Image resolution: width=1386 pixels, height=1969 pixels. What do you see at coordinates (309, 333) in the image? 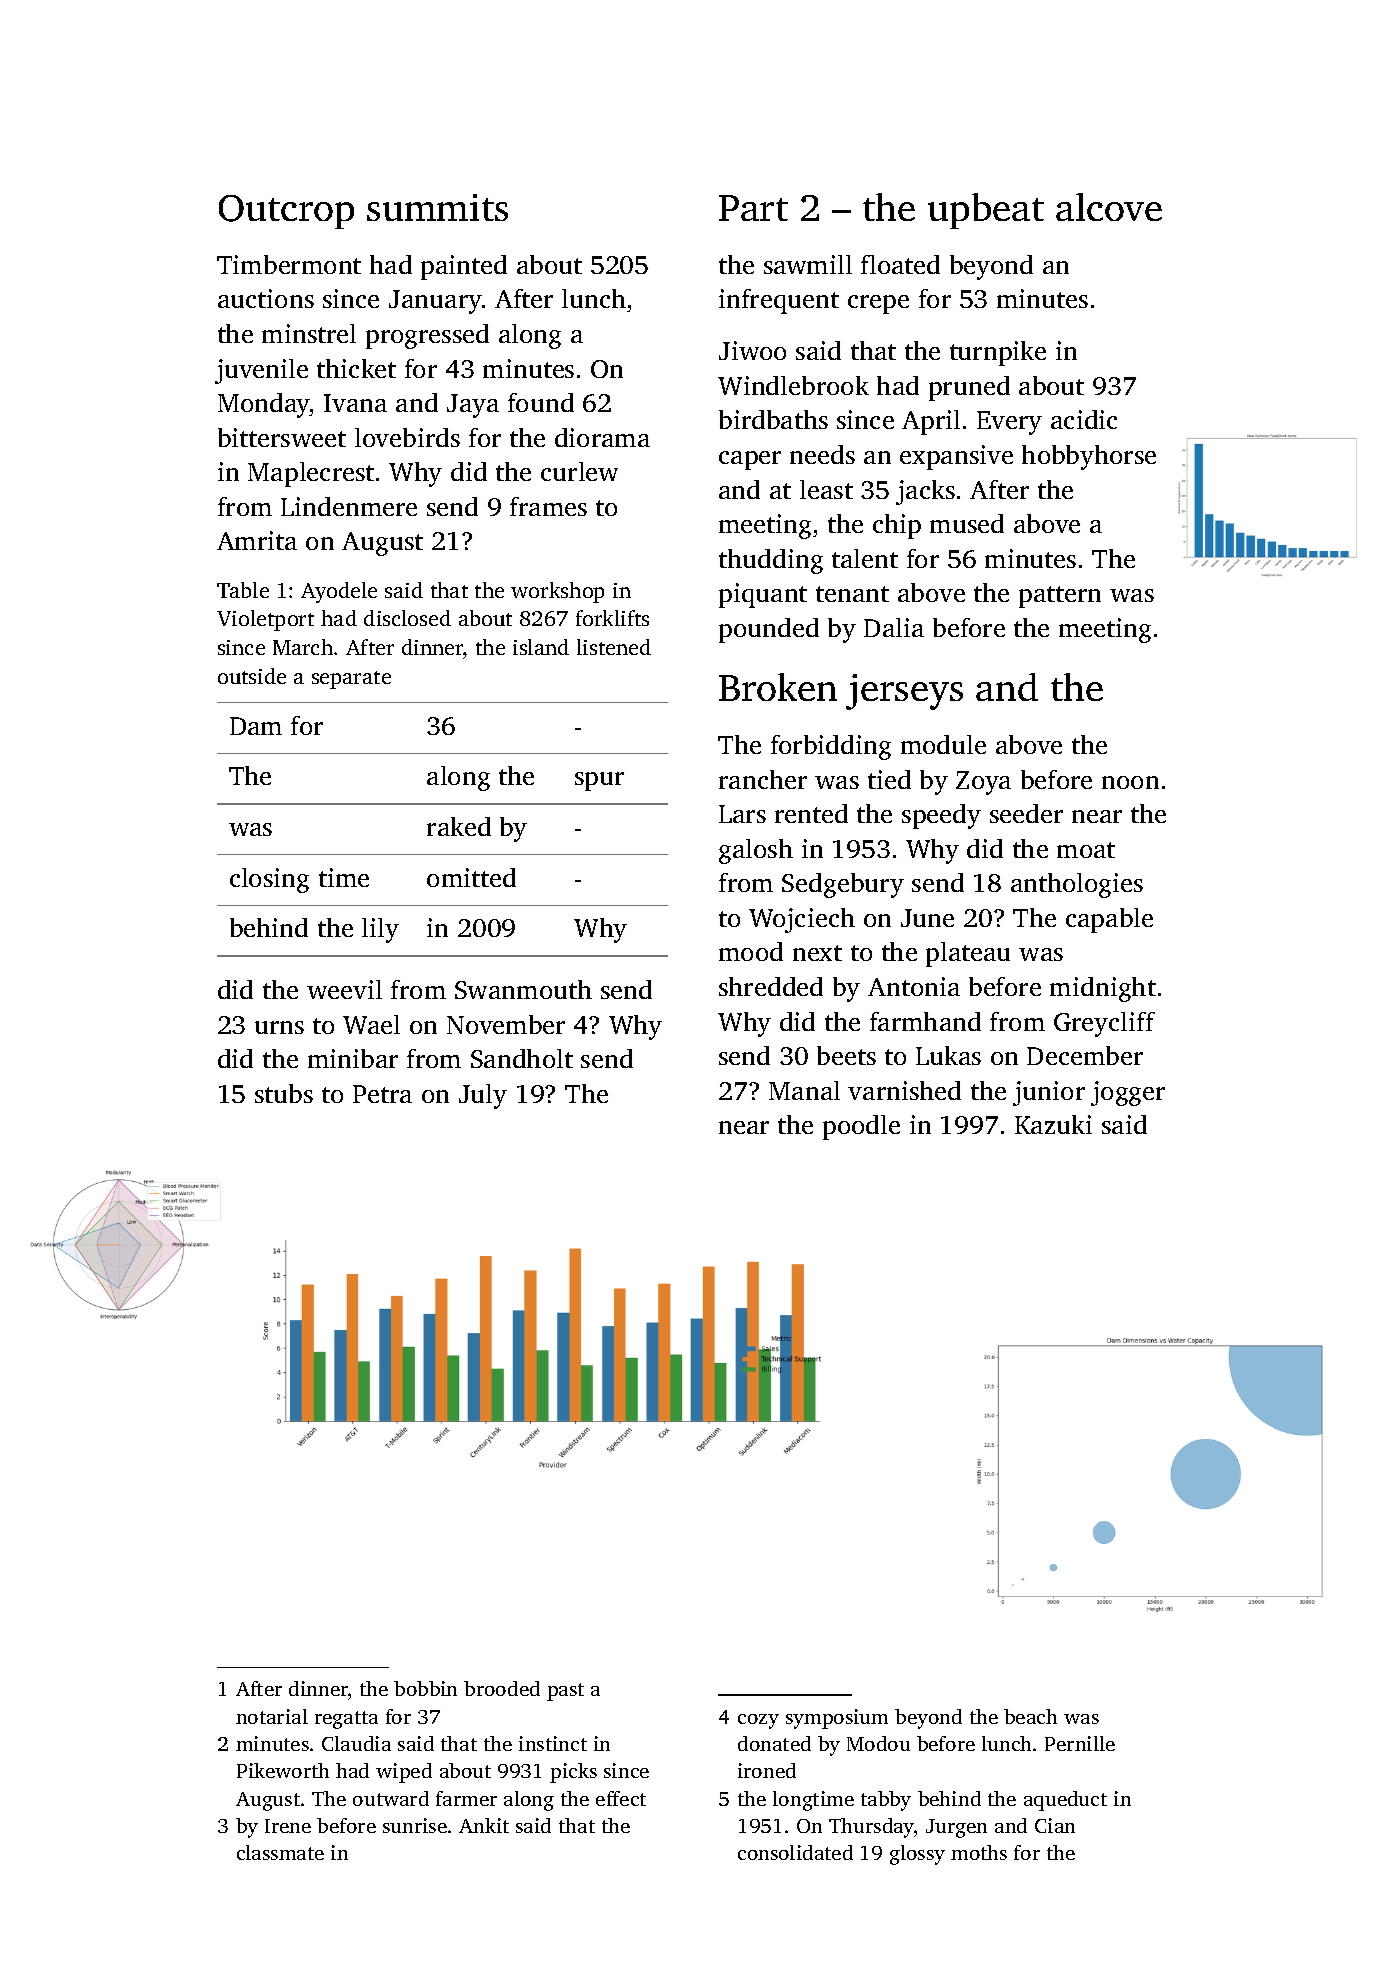
I see `minstrel` at bounding box center [309, 333].
